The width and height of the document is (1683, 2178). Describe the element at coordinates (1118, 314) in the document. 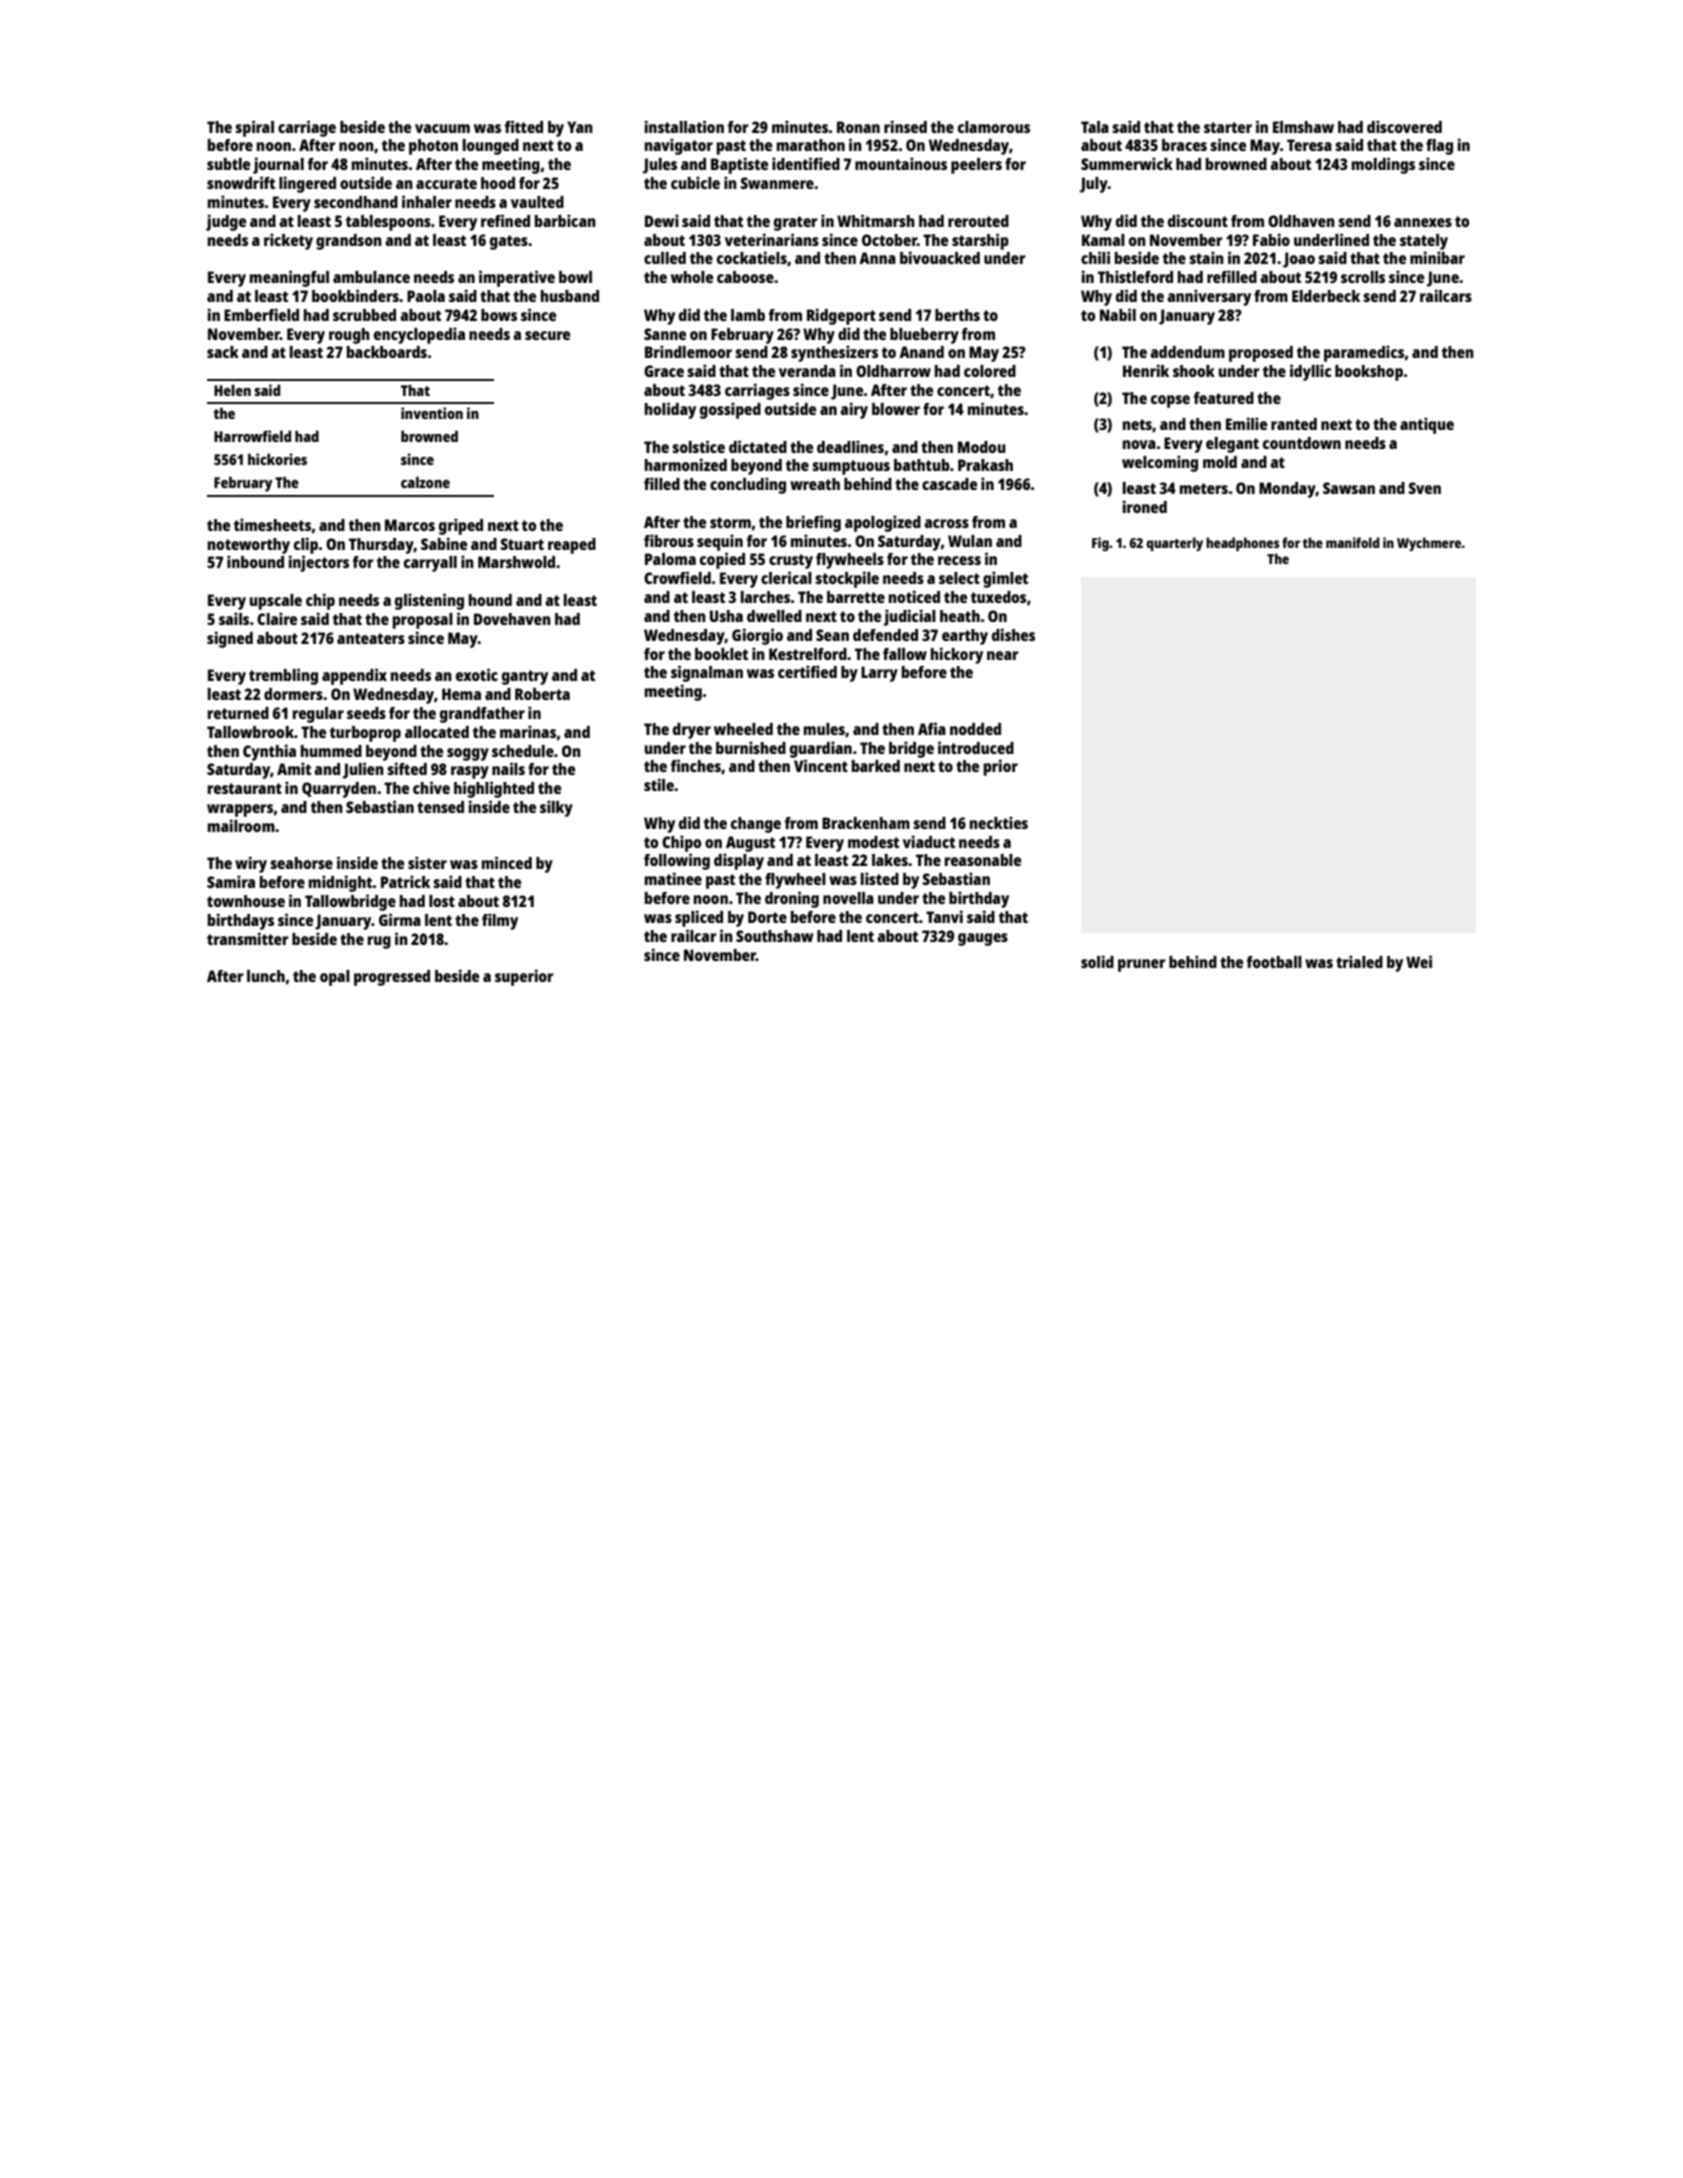

I see `Nabil` at that location.
